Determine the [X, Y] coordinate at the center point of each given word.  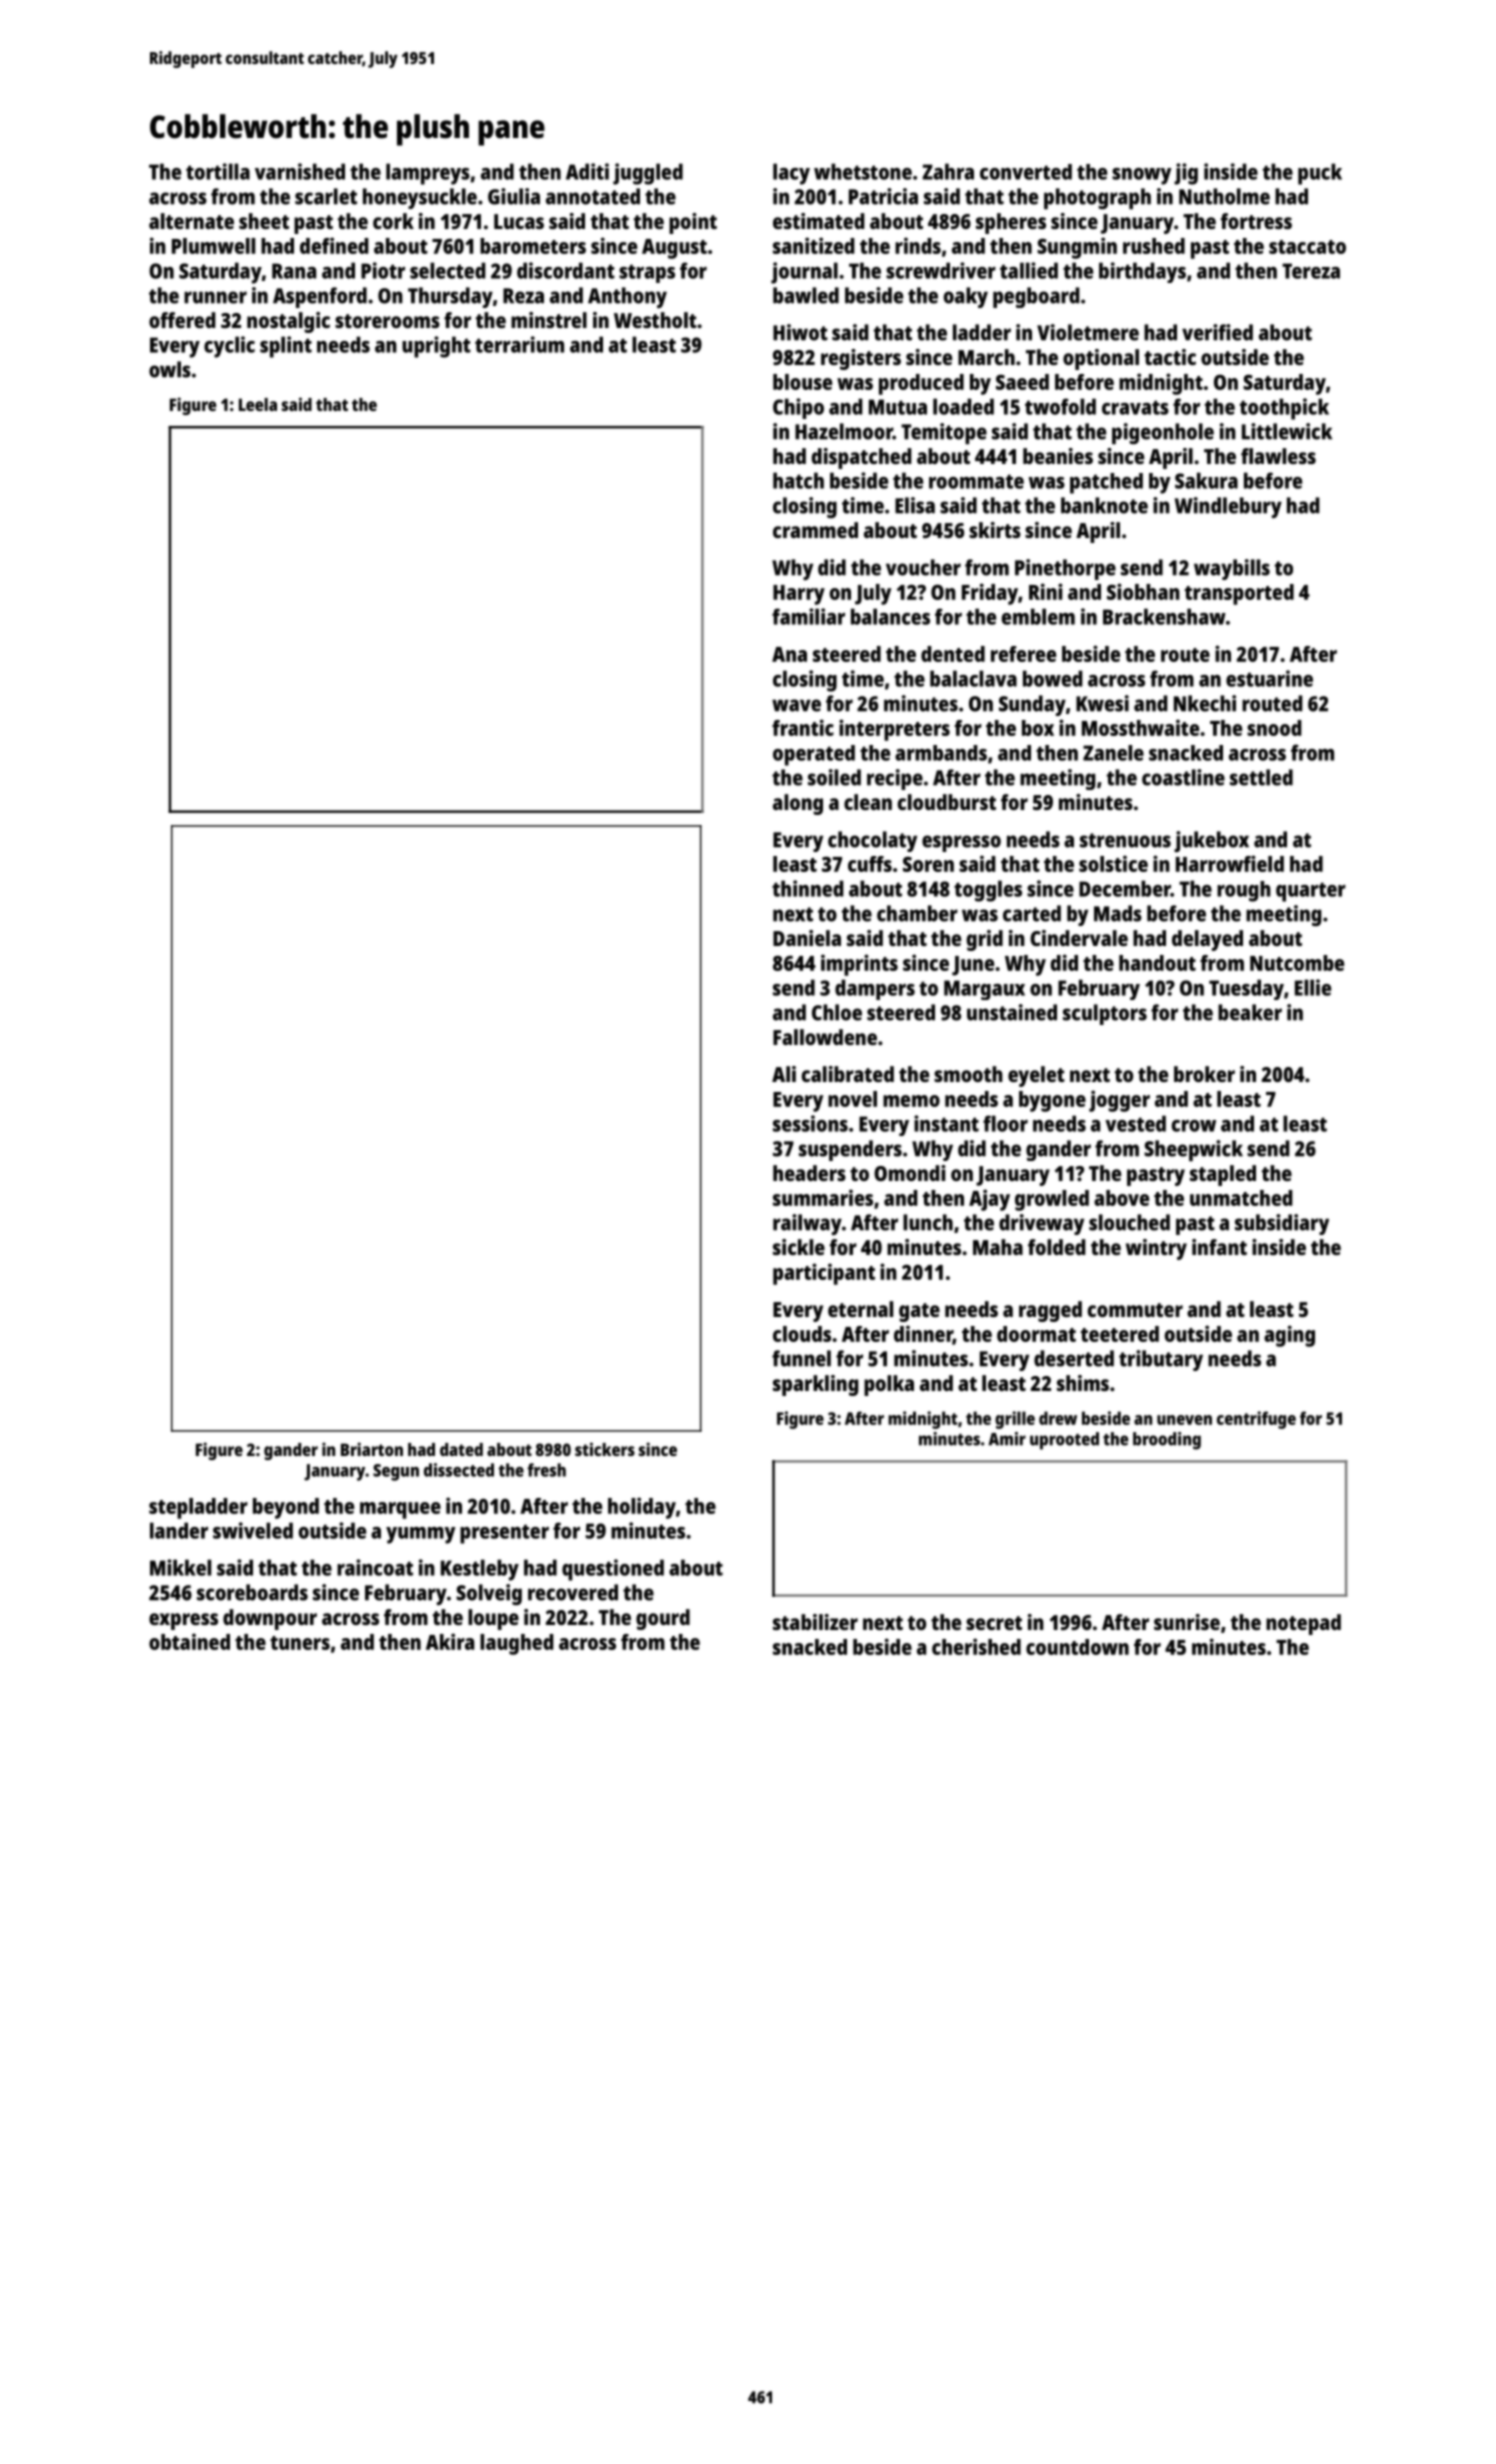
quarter [1311, 892]
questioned [613, 1570]
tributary [1161, 1360]
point [693, 223]
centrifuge [1256, 1420]
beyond [286, 1508]
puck [1320, 174]
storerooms [387, 321]
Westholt [655, 320]
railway [807, 1224]
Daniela [807, 938]
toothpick [1284, 409]
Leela [258, 404]
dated [461, 1449]
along [798, 804]
